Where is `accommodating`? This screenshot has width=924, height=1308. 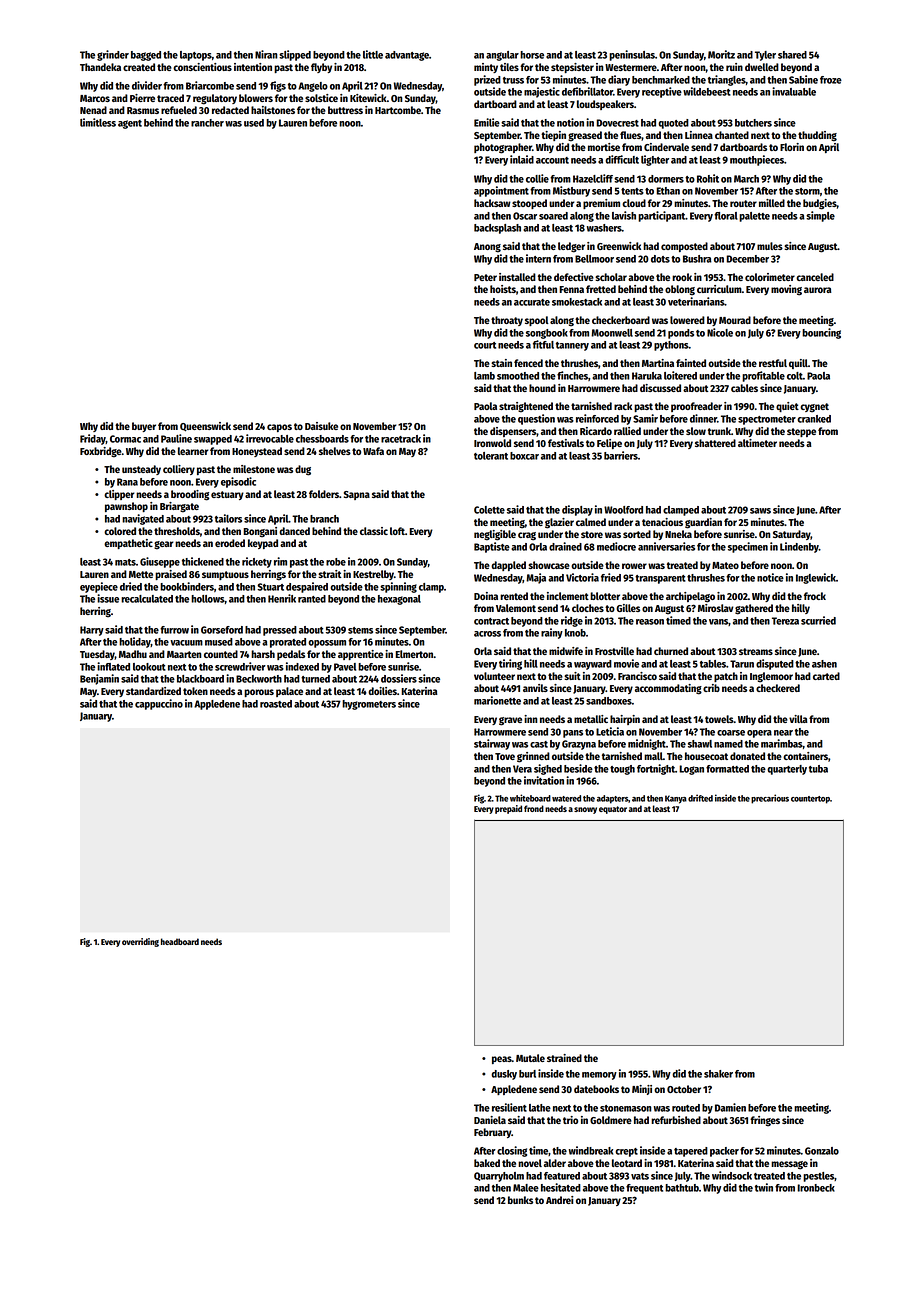 accommodating is located at coordinates (668, 689).
